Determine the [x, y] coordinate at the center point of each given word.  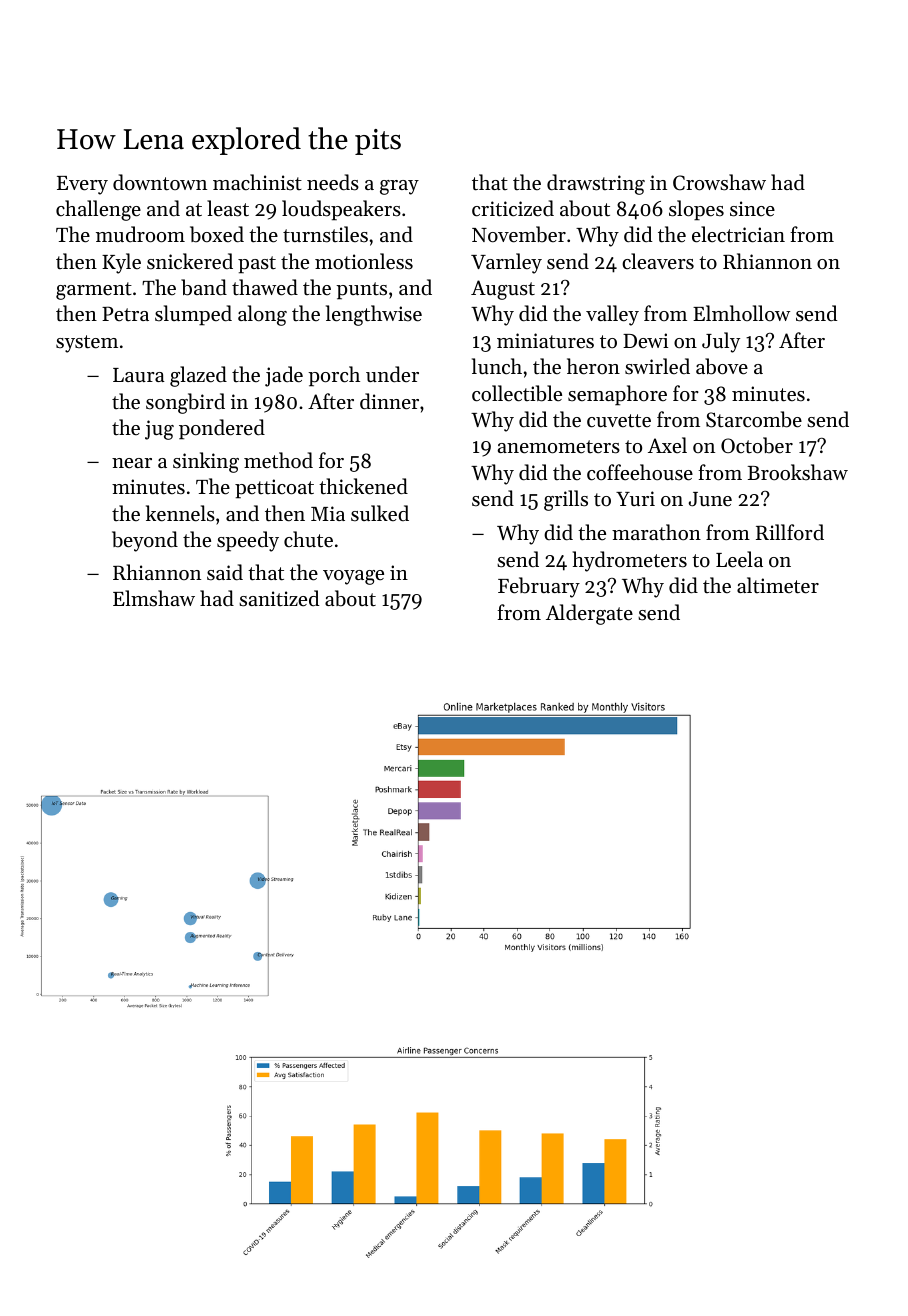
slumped [193, 315]
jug [159, 430]
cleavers [658, 261]
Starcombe [754, 419]
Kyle [121, 263]
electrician [738, 234]
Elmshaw [154, 598]
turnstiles [325, 234]
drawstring [596, 184]
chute [308, 539]
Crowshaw [719, 182]
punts [361, 291]
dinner [389, 401]
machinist [257, 182]
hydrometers [630, 561]
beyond [145, 541]
